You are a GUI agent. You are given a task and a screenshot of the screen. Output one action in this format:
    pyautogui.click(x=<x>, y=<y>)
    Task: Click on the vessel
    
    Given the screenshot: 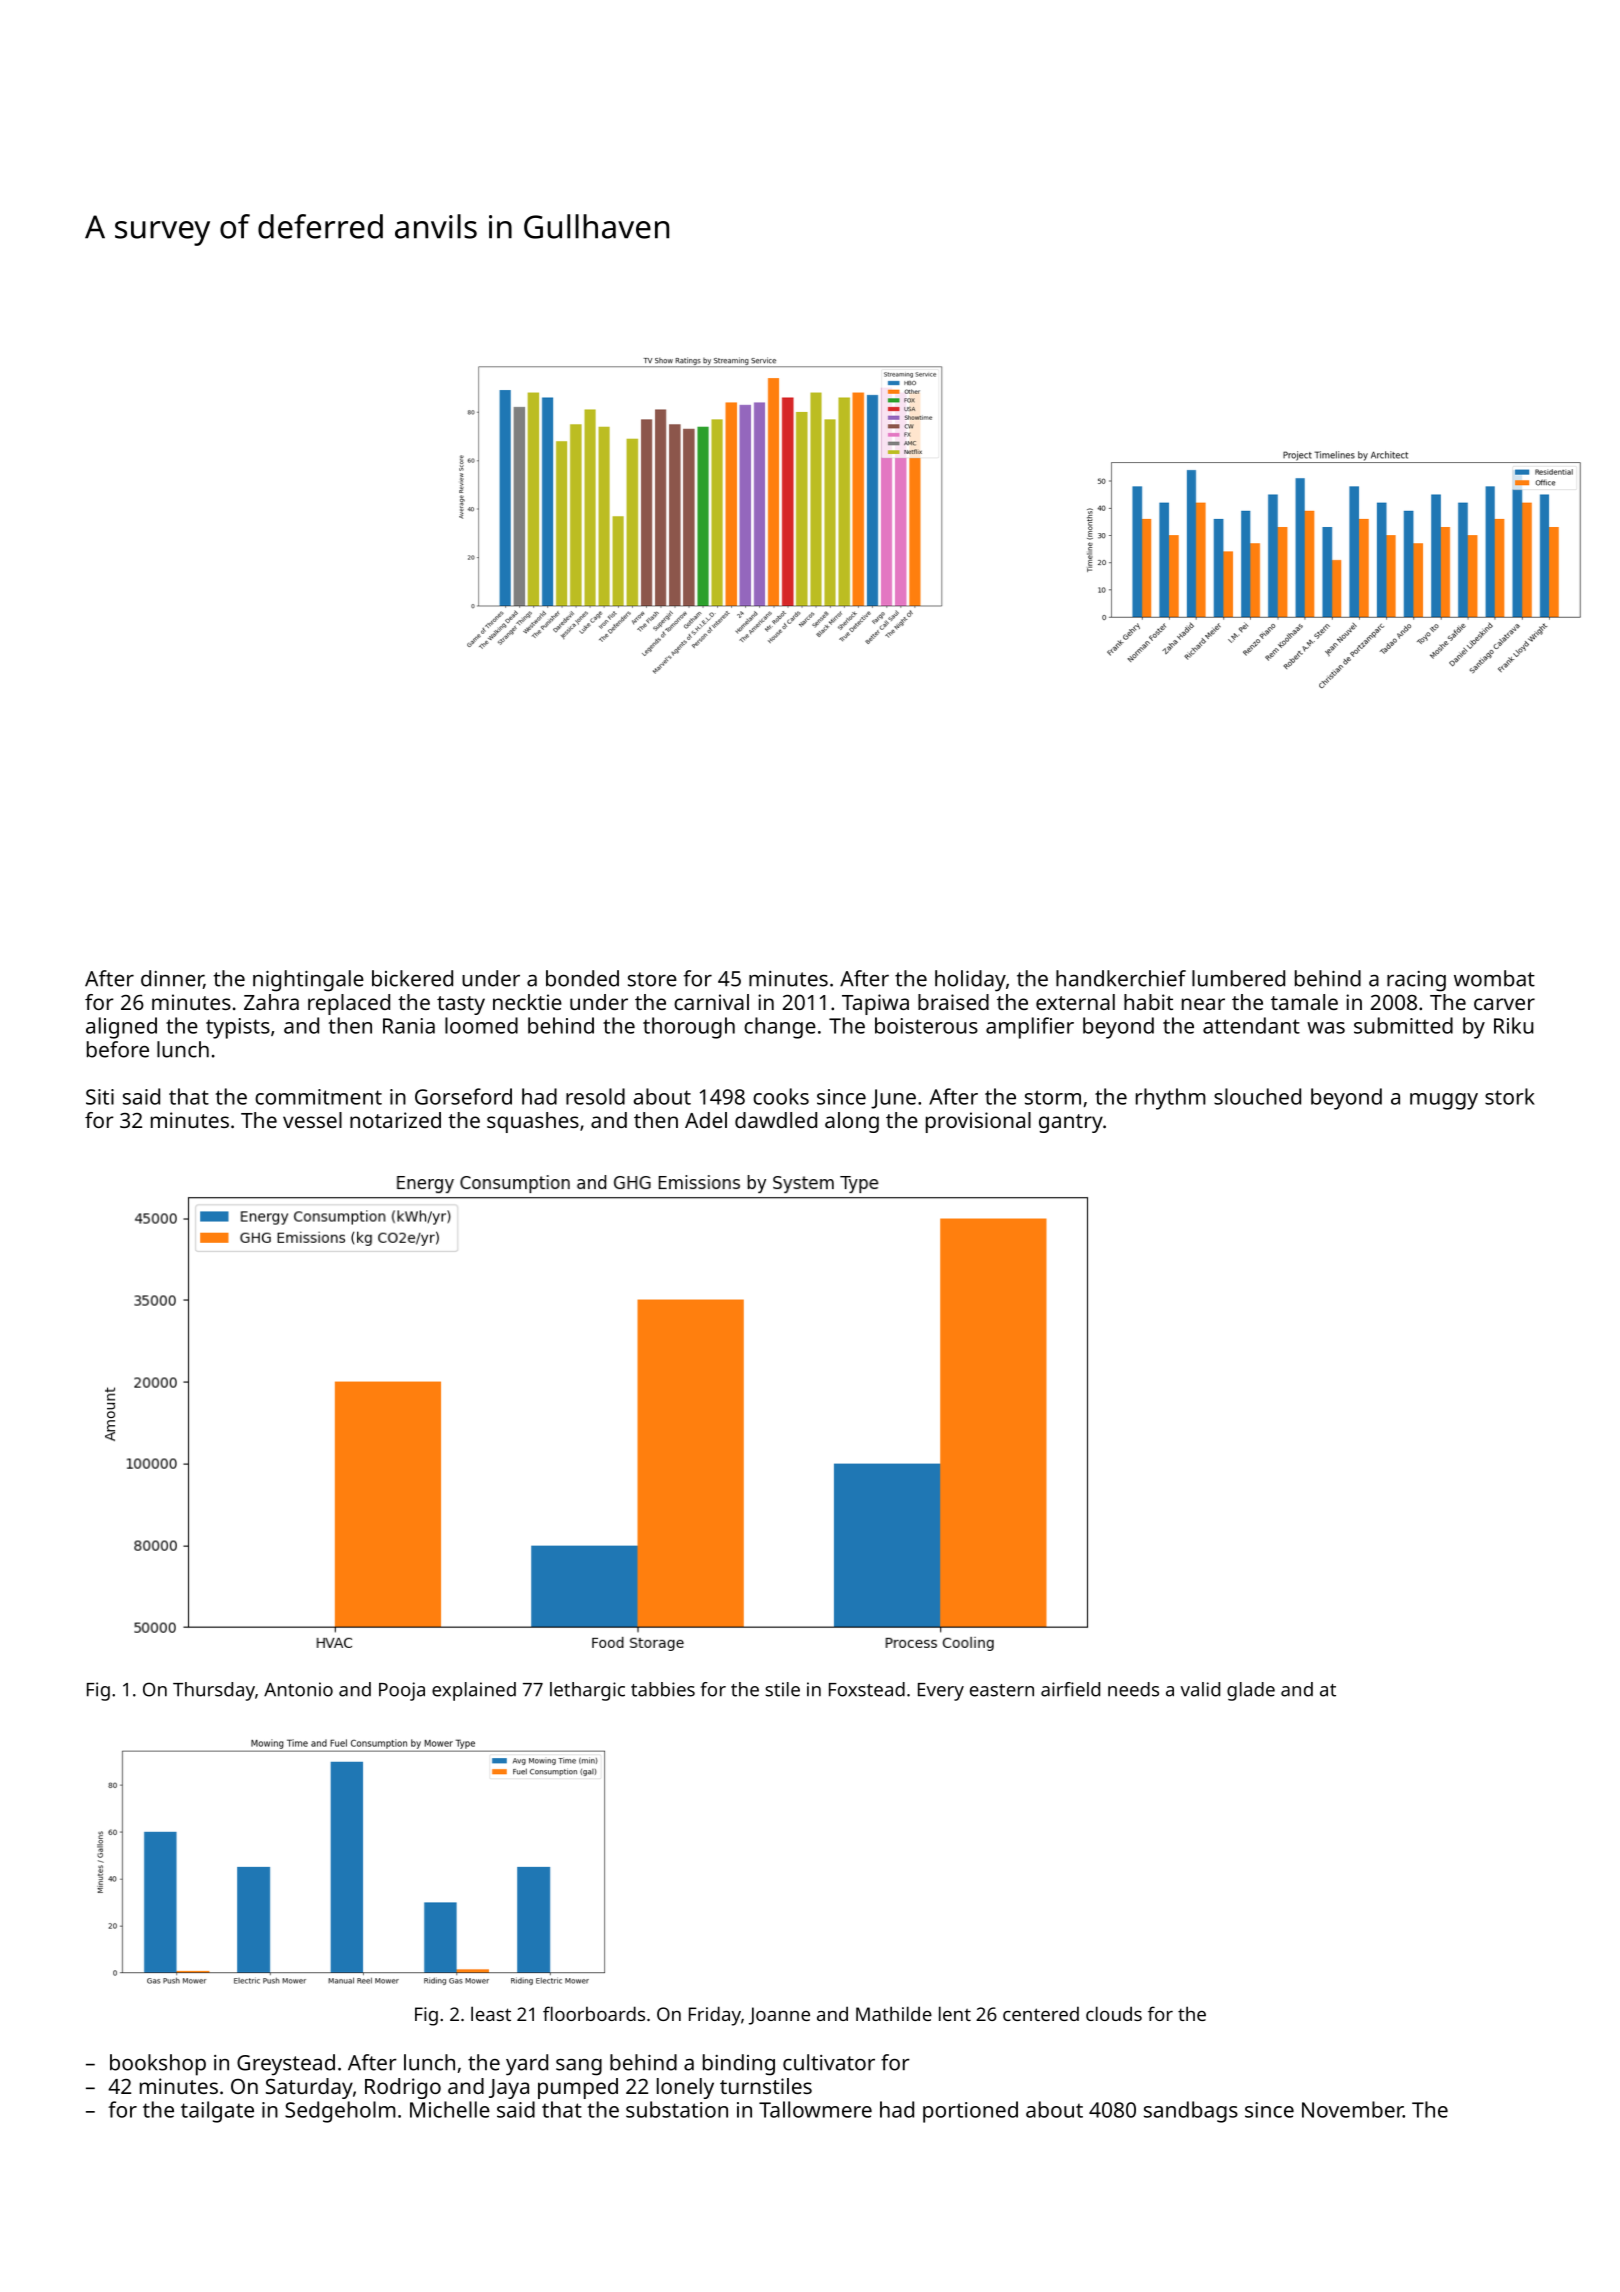 What is the action you would take?
    pyautogui.click(x=312, y=1120)
